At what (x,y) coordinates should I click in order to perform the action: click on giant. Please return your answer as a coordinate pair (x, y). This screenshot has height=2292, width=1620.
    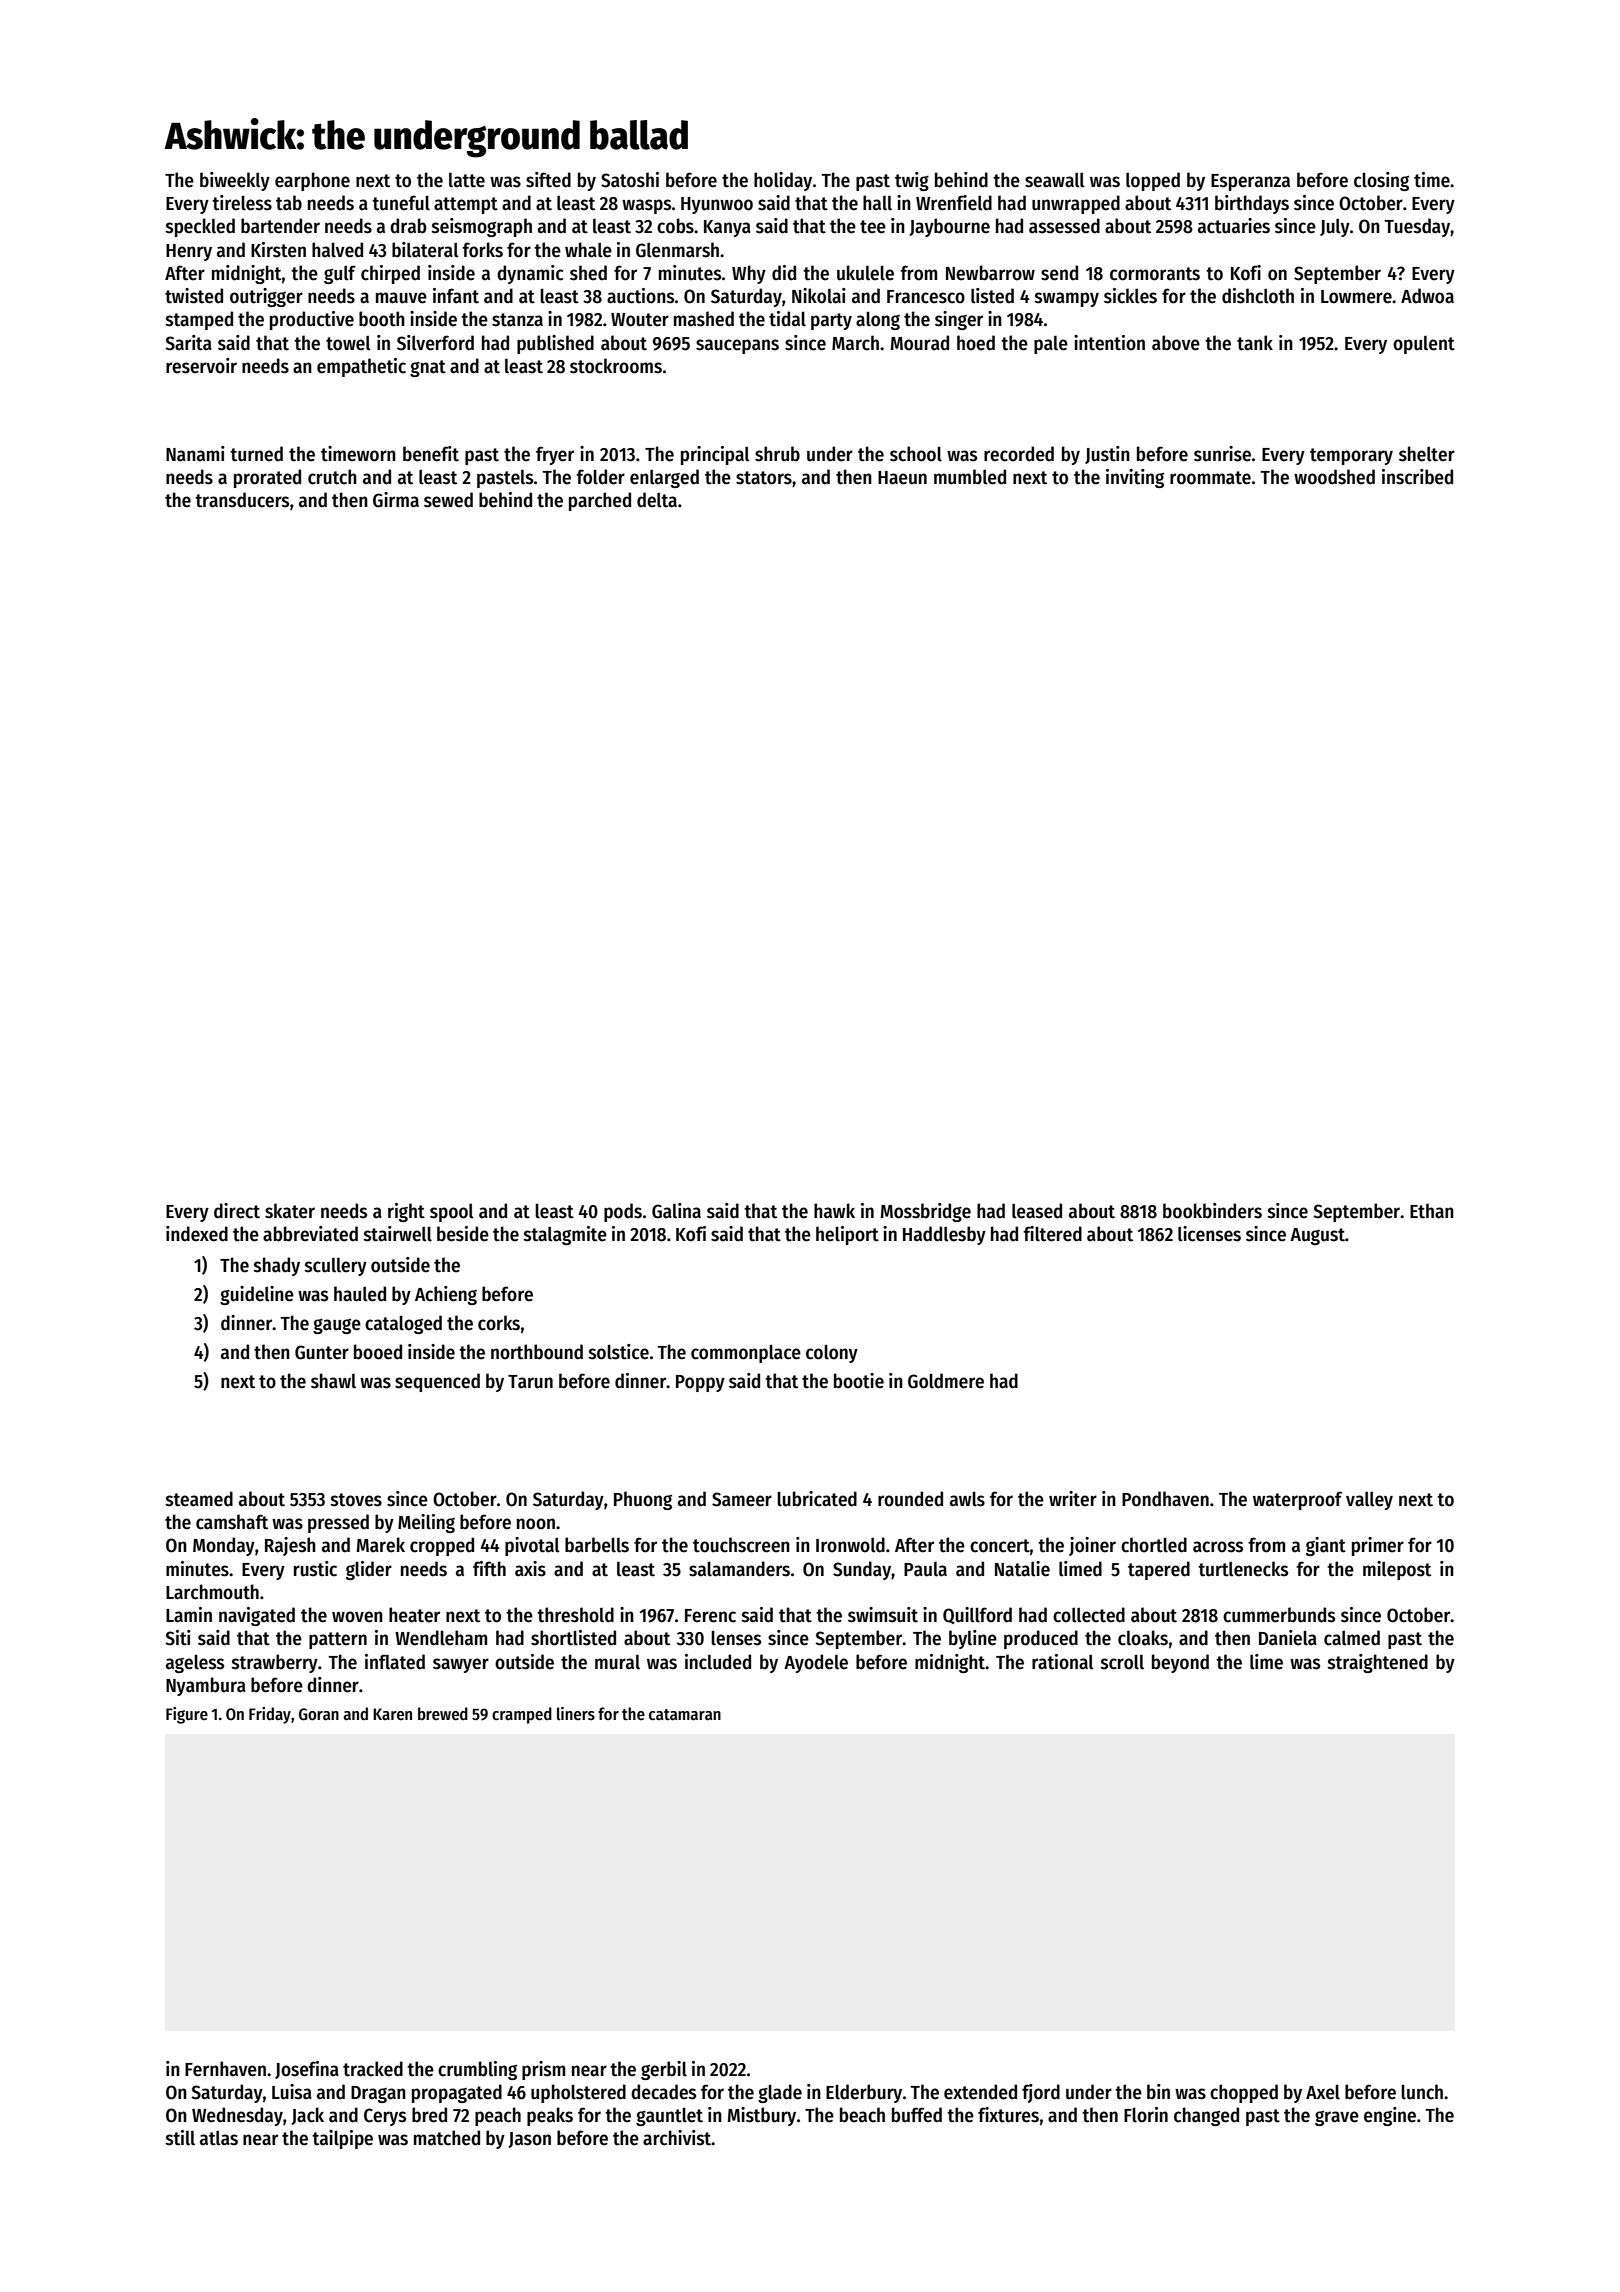
    Looking at the image, I should click on (1326, 1546).
